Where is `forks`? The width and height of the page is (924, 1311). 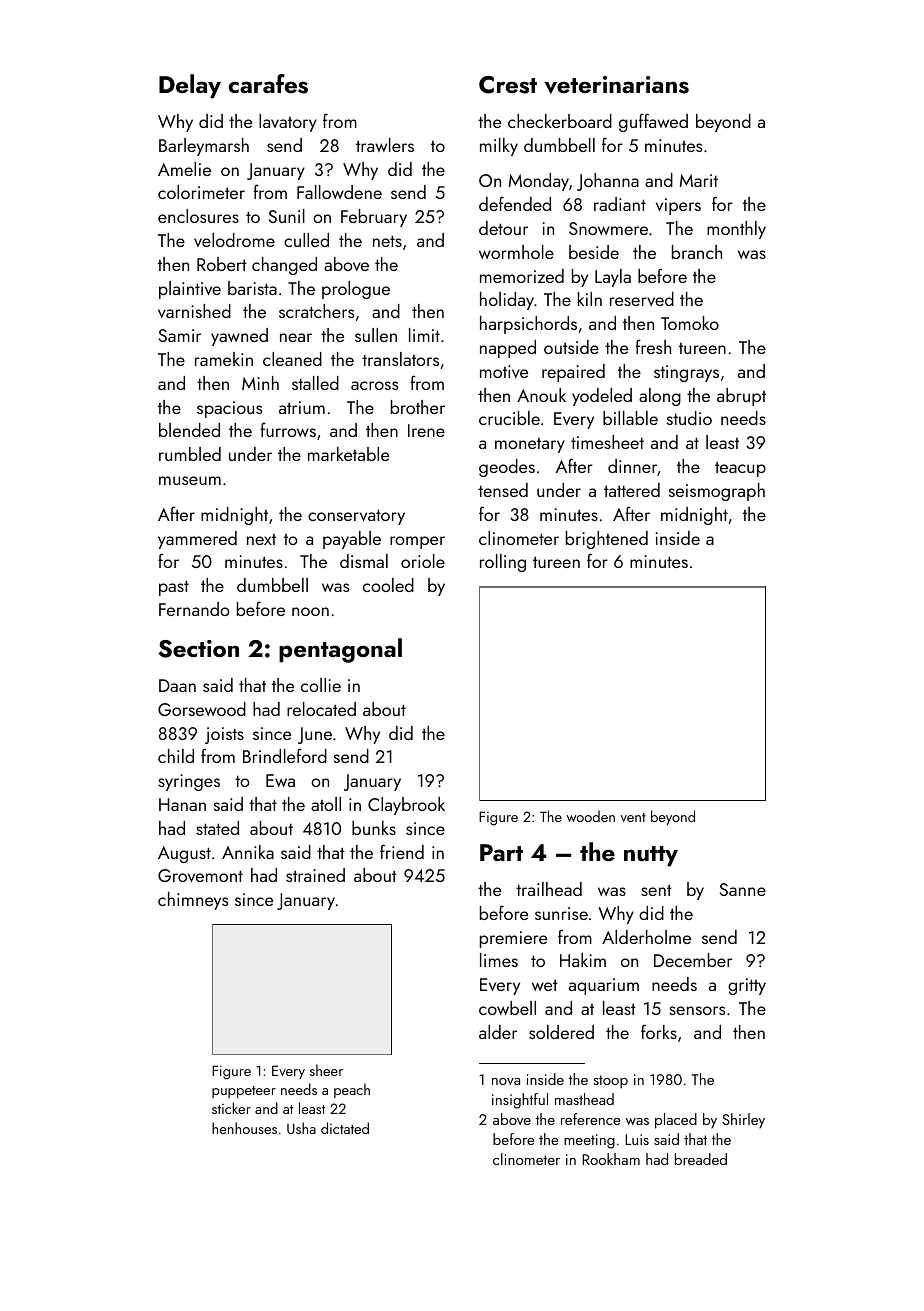
forks is located at coordinates (659, 1031).
